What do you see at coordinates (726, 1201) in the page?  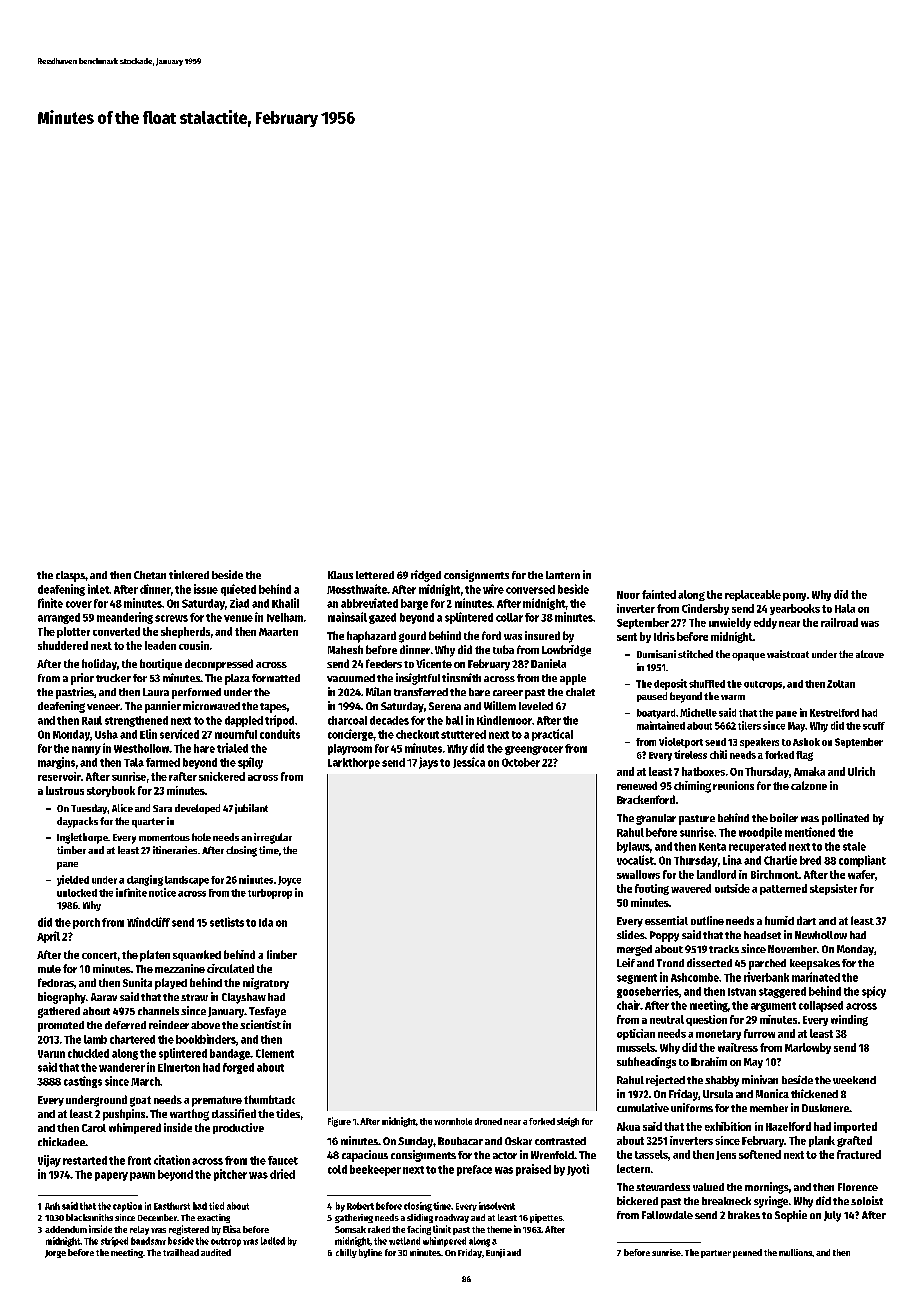 I see `breakneck` at bounding box center [726, 1201].
